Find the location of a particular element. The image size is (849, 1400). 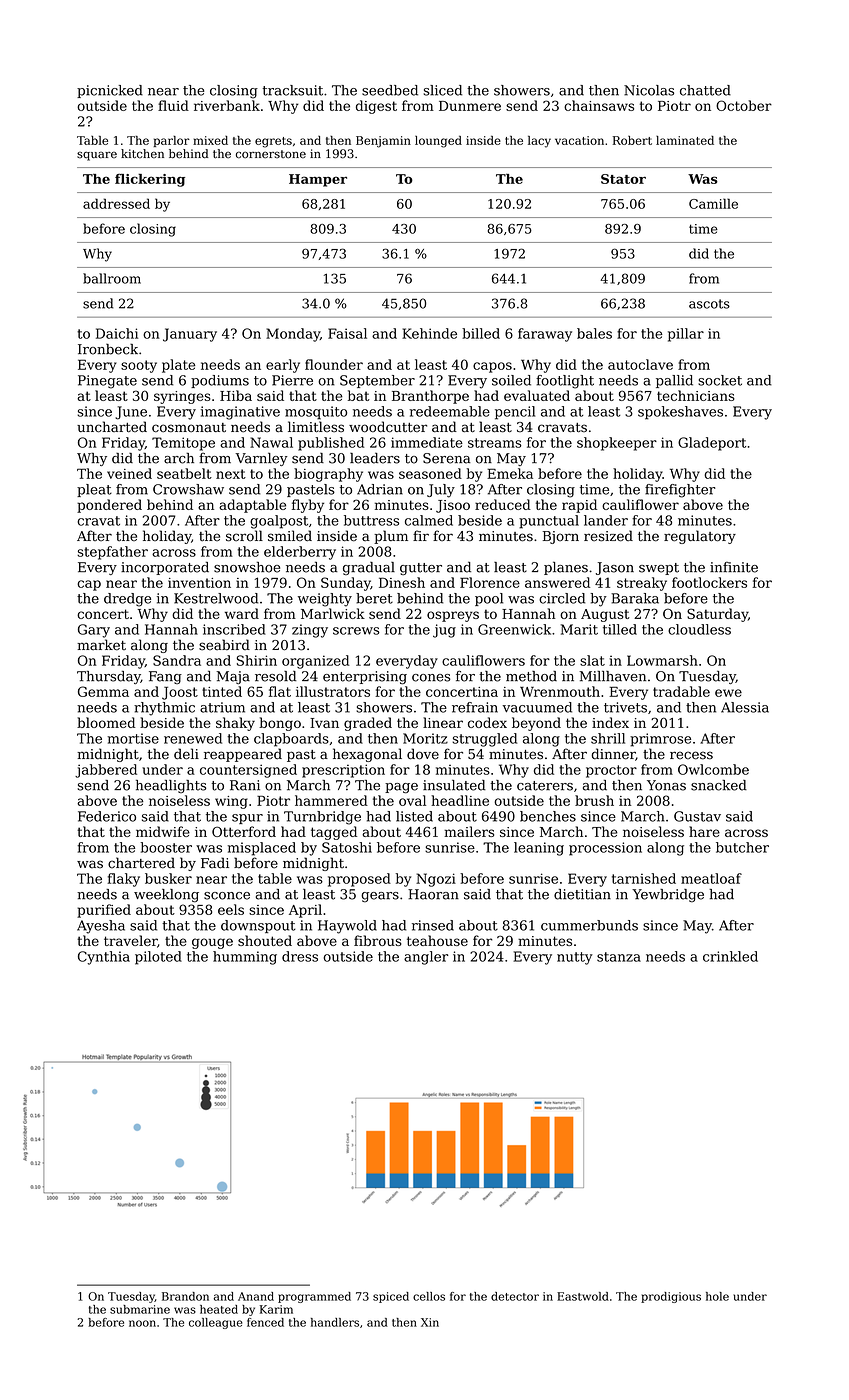

nutty is located at coordinates (575, 958).
